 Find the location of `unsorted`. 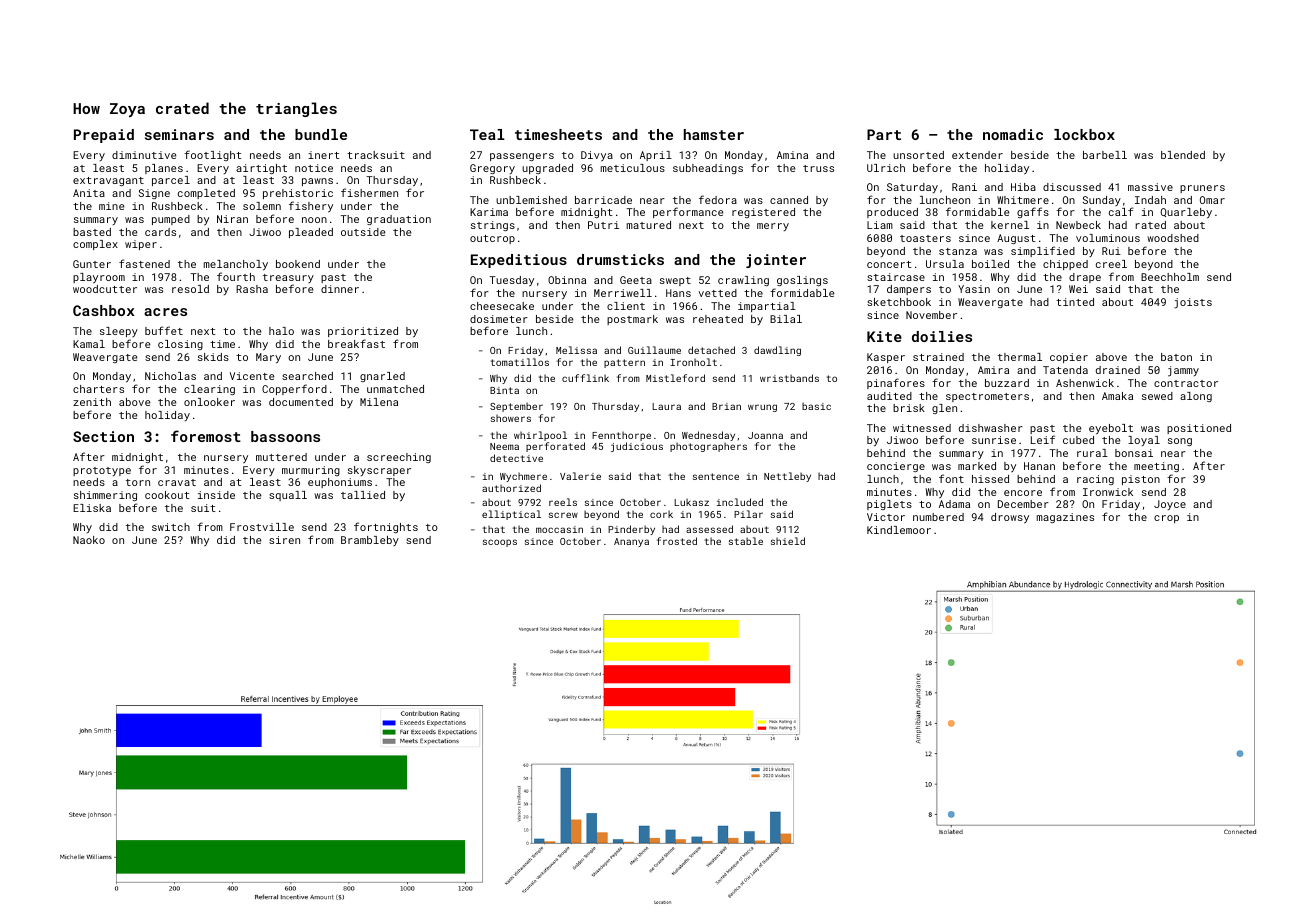

unsorted is located at coordinates (918, 155).
